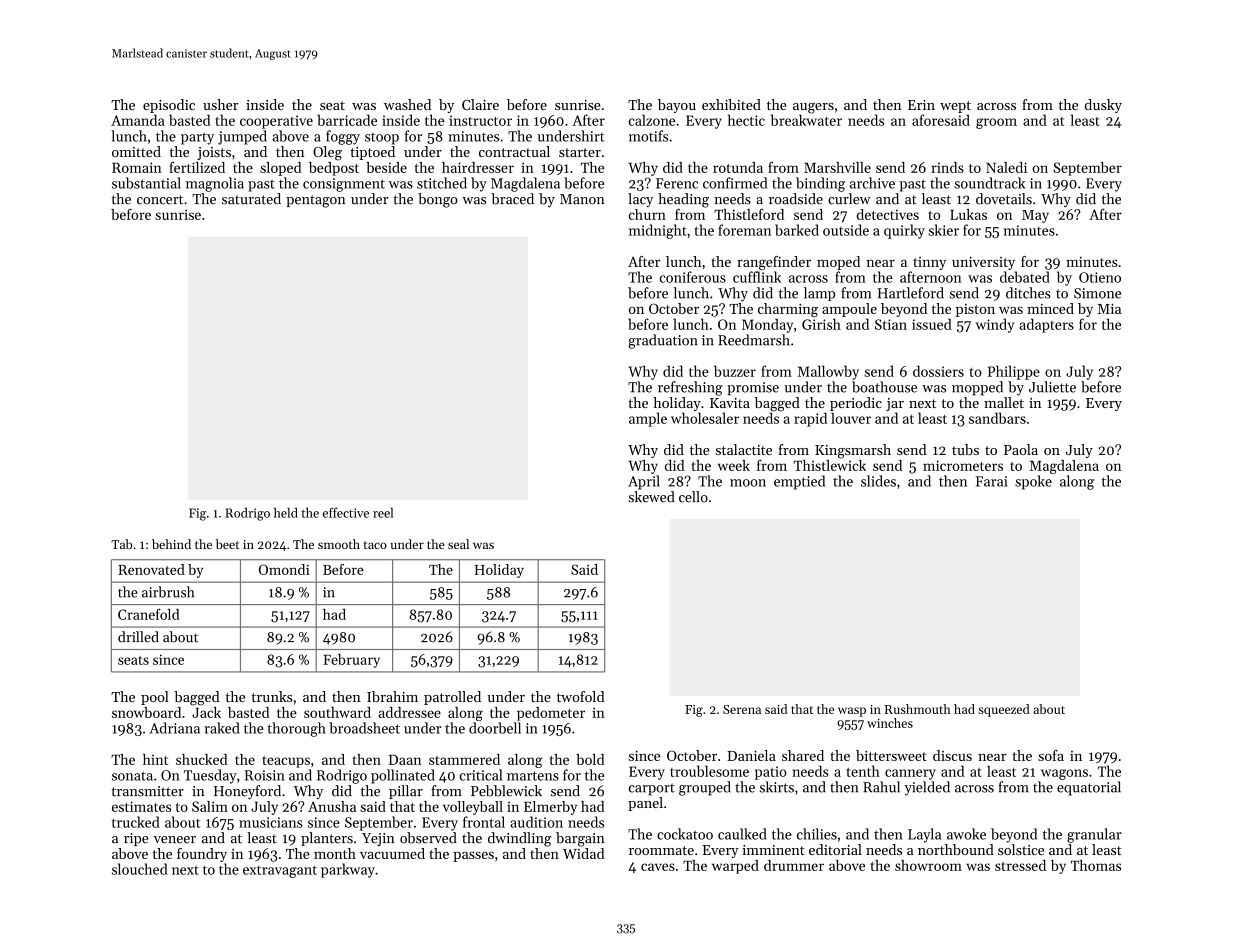 The image size is (1233, 952). I want to click on slides, so click(878, 481).
